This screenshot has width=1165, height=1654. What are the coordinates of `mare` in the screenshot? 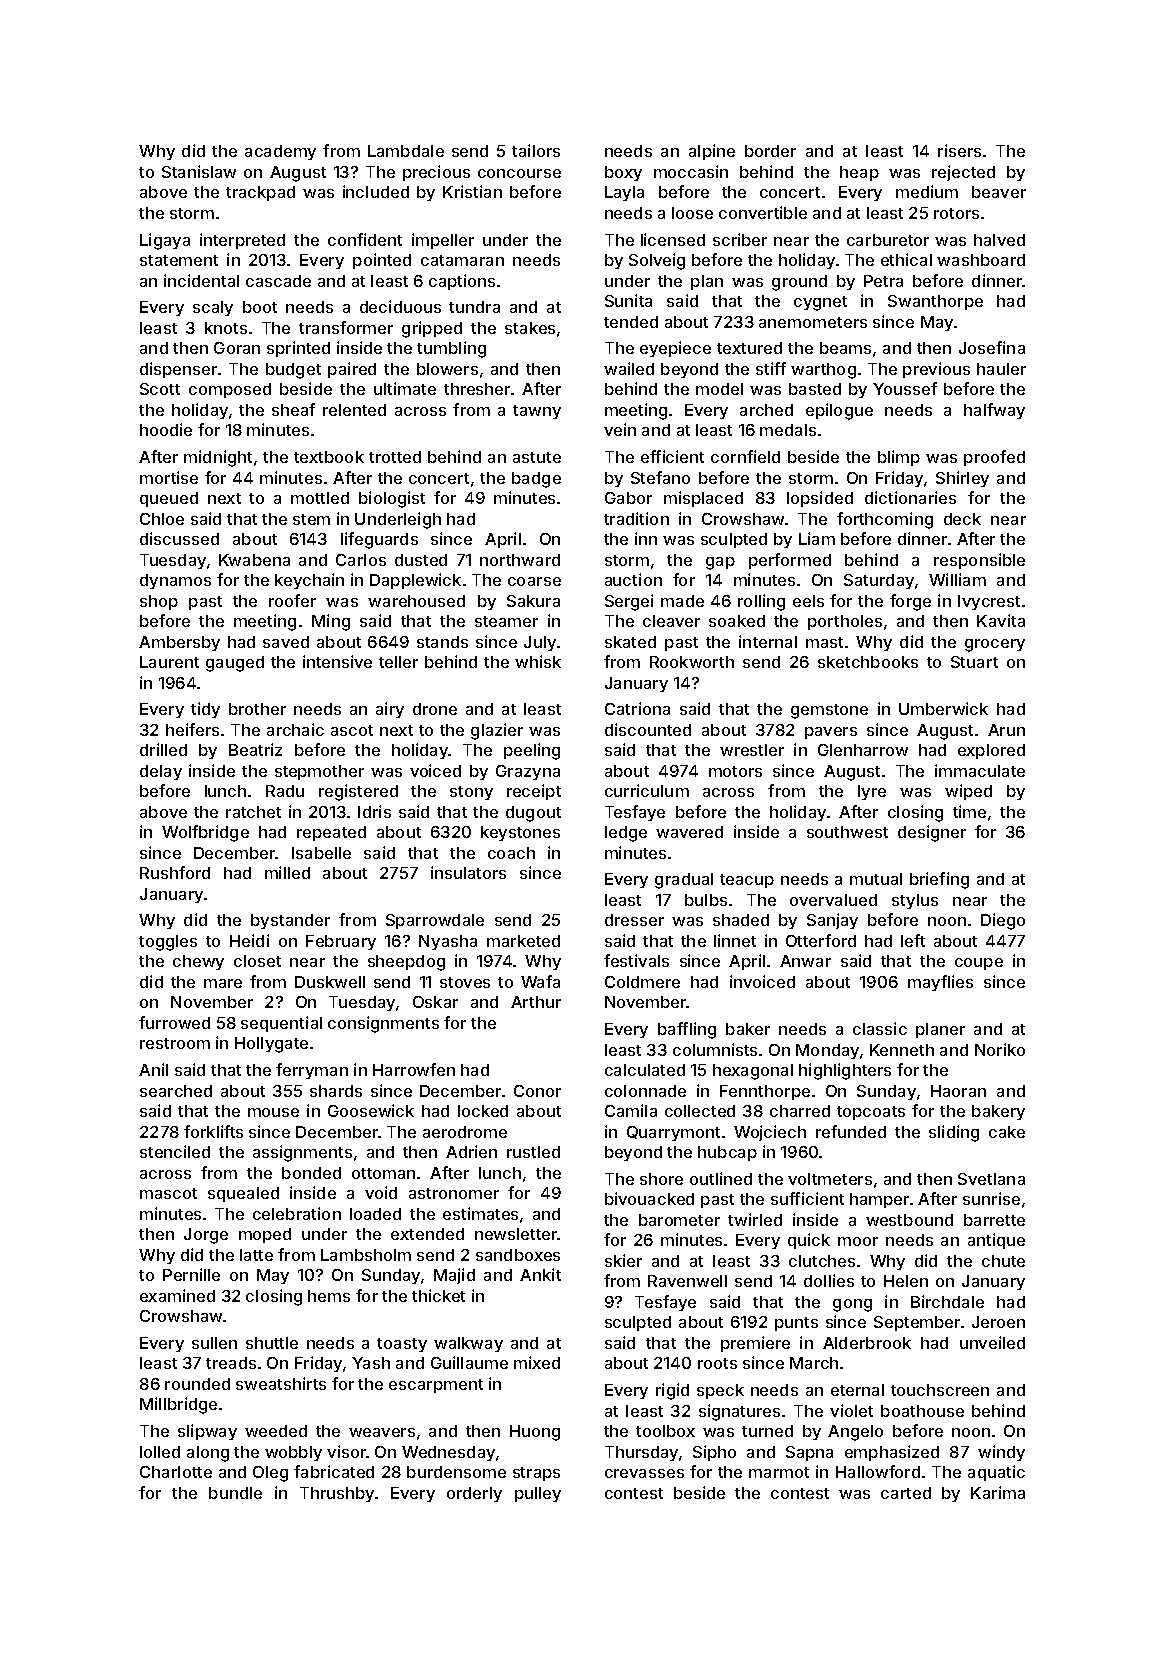 It's located at (223, 983).
